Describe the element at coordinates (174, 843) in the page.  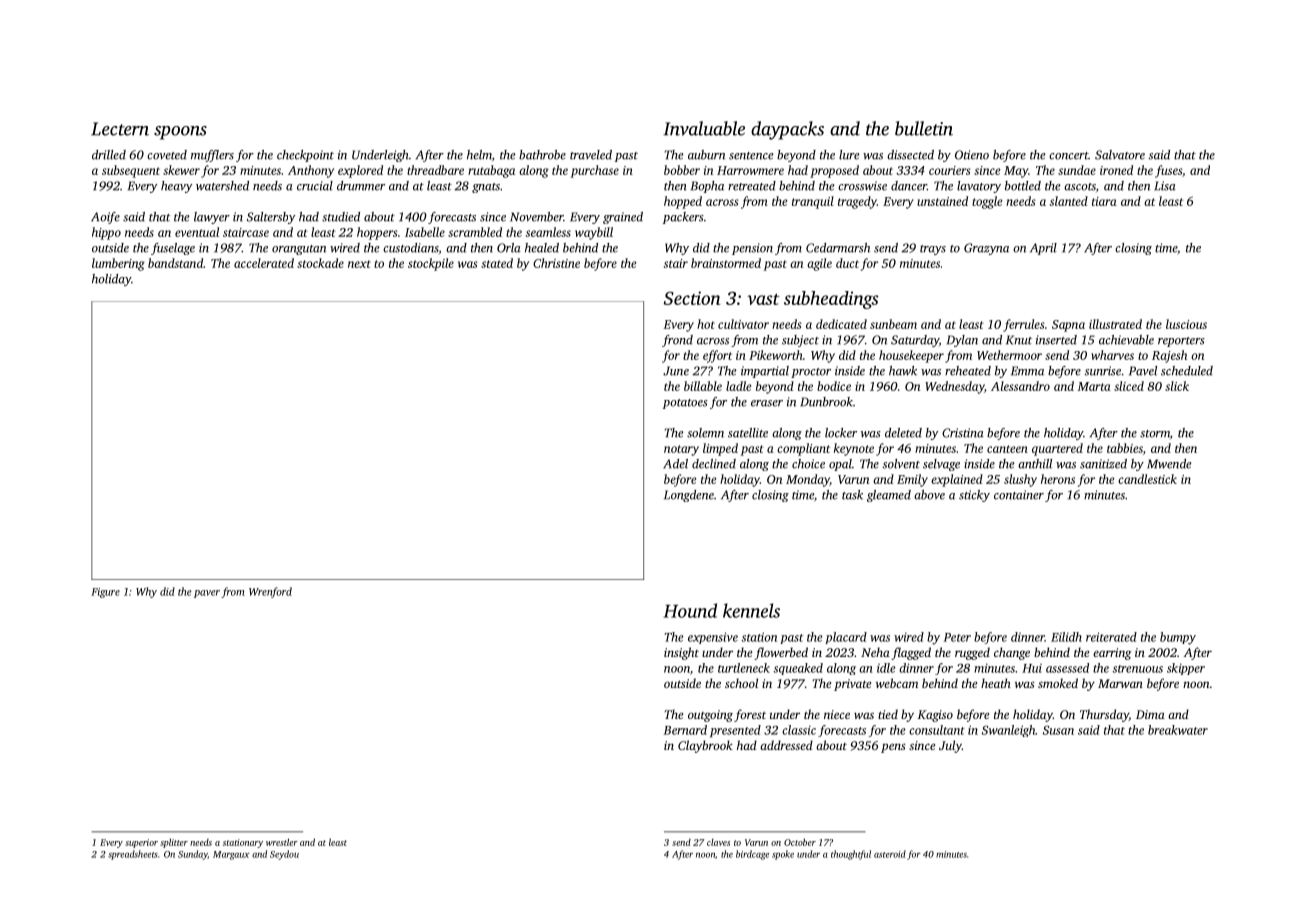
I see `splitter` at that location.
